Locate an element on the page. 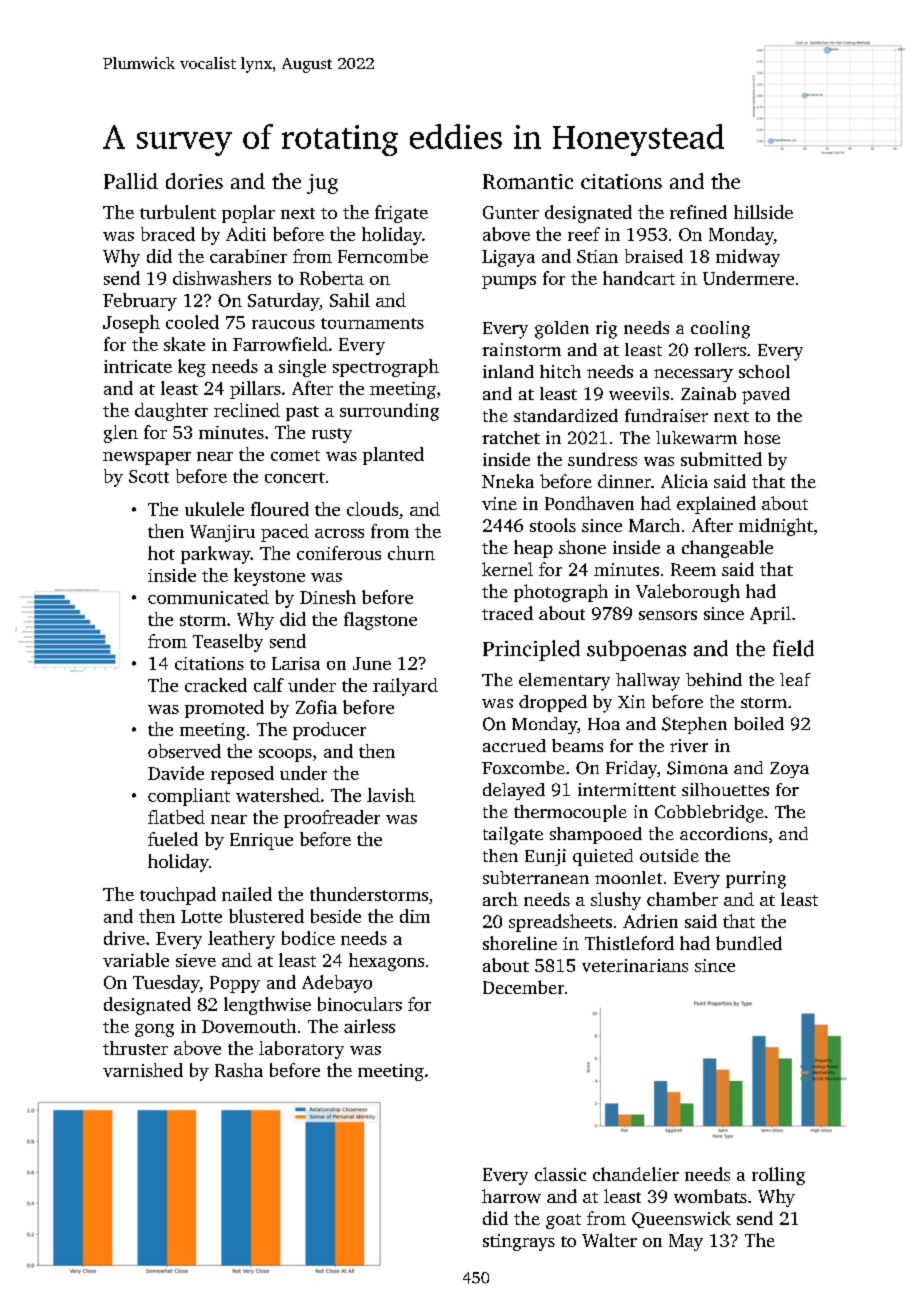  Zoya is located at coordinates (789, 770).
